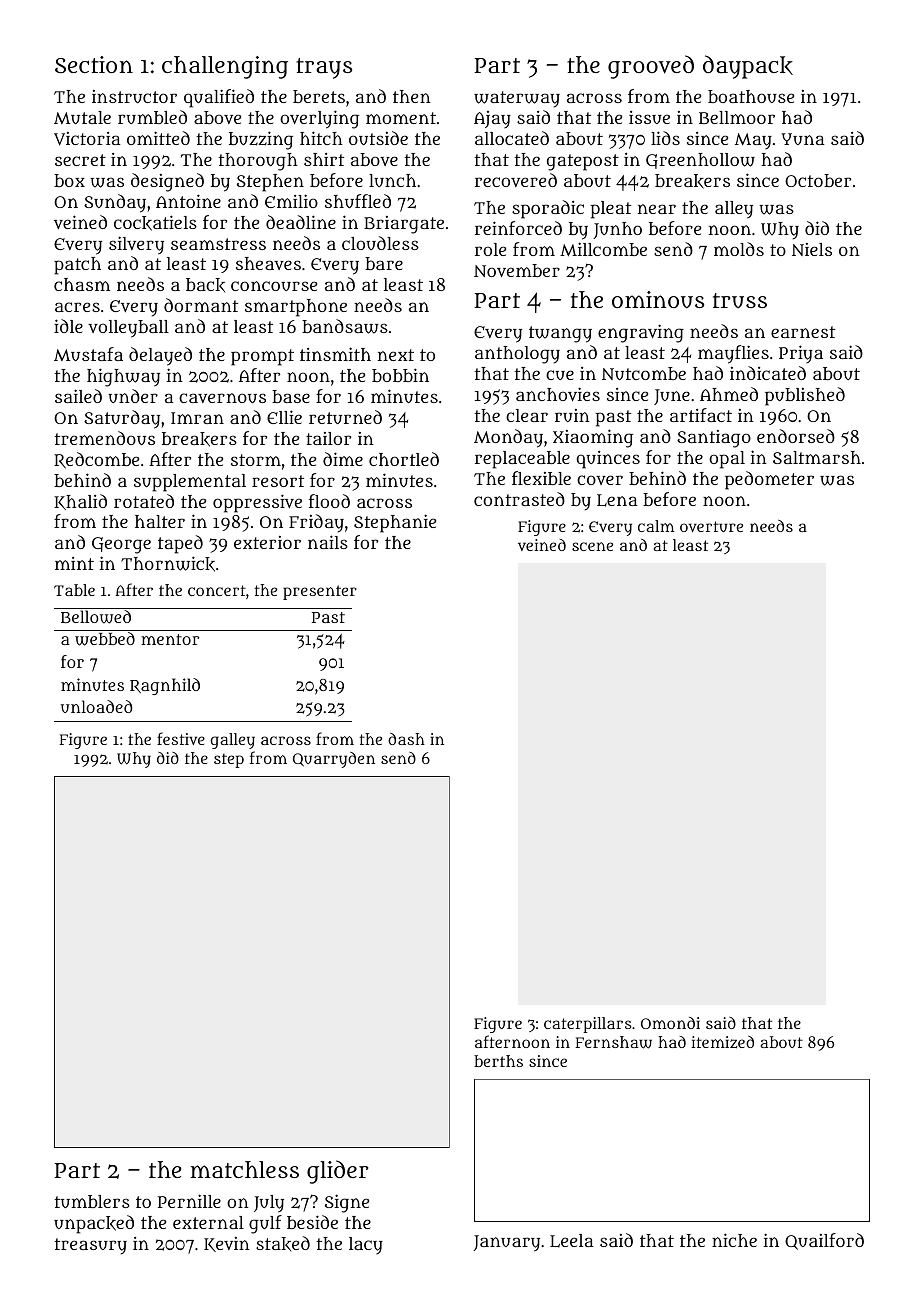 The height and width of the screenshot is (1308, 924). What do you see at coordinates (92, 1201) in the screenshot?
I see `tumblers` at bounding box center [92, 1201].
